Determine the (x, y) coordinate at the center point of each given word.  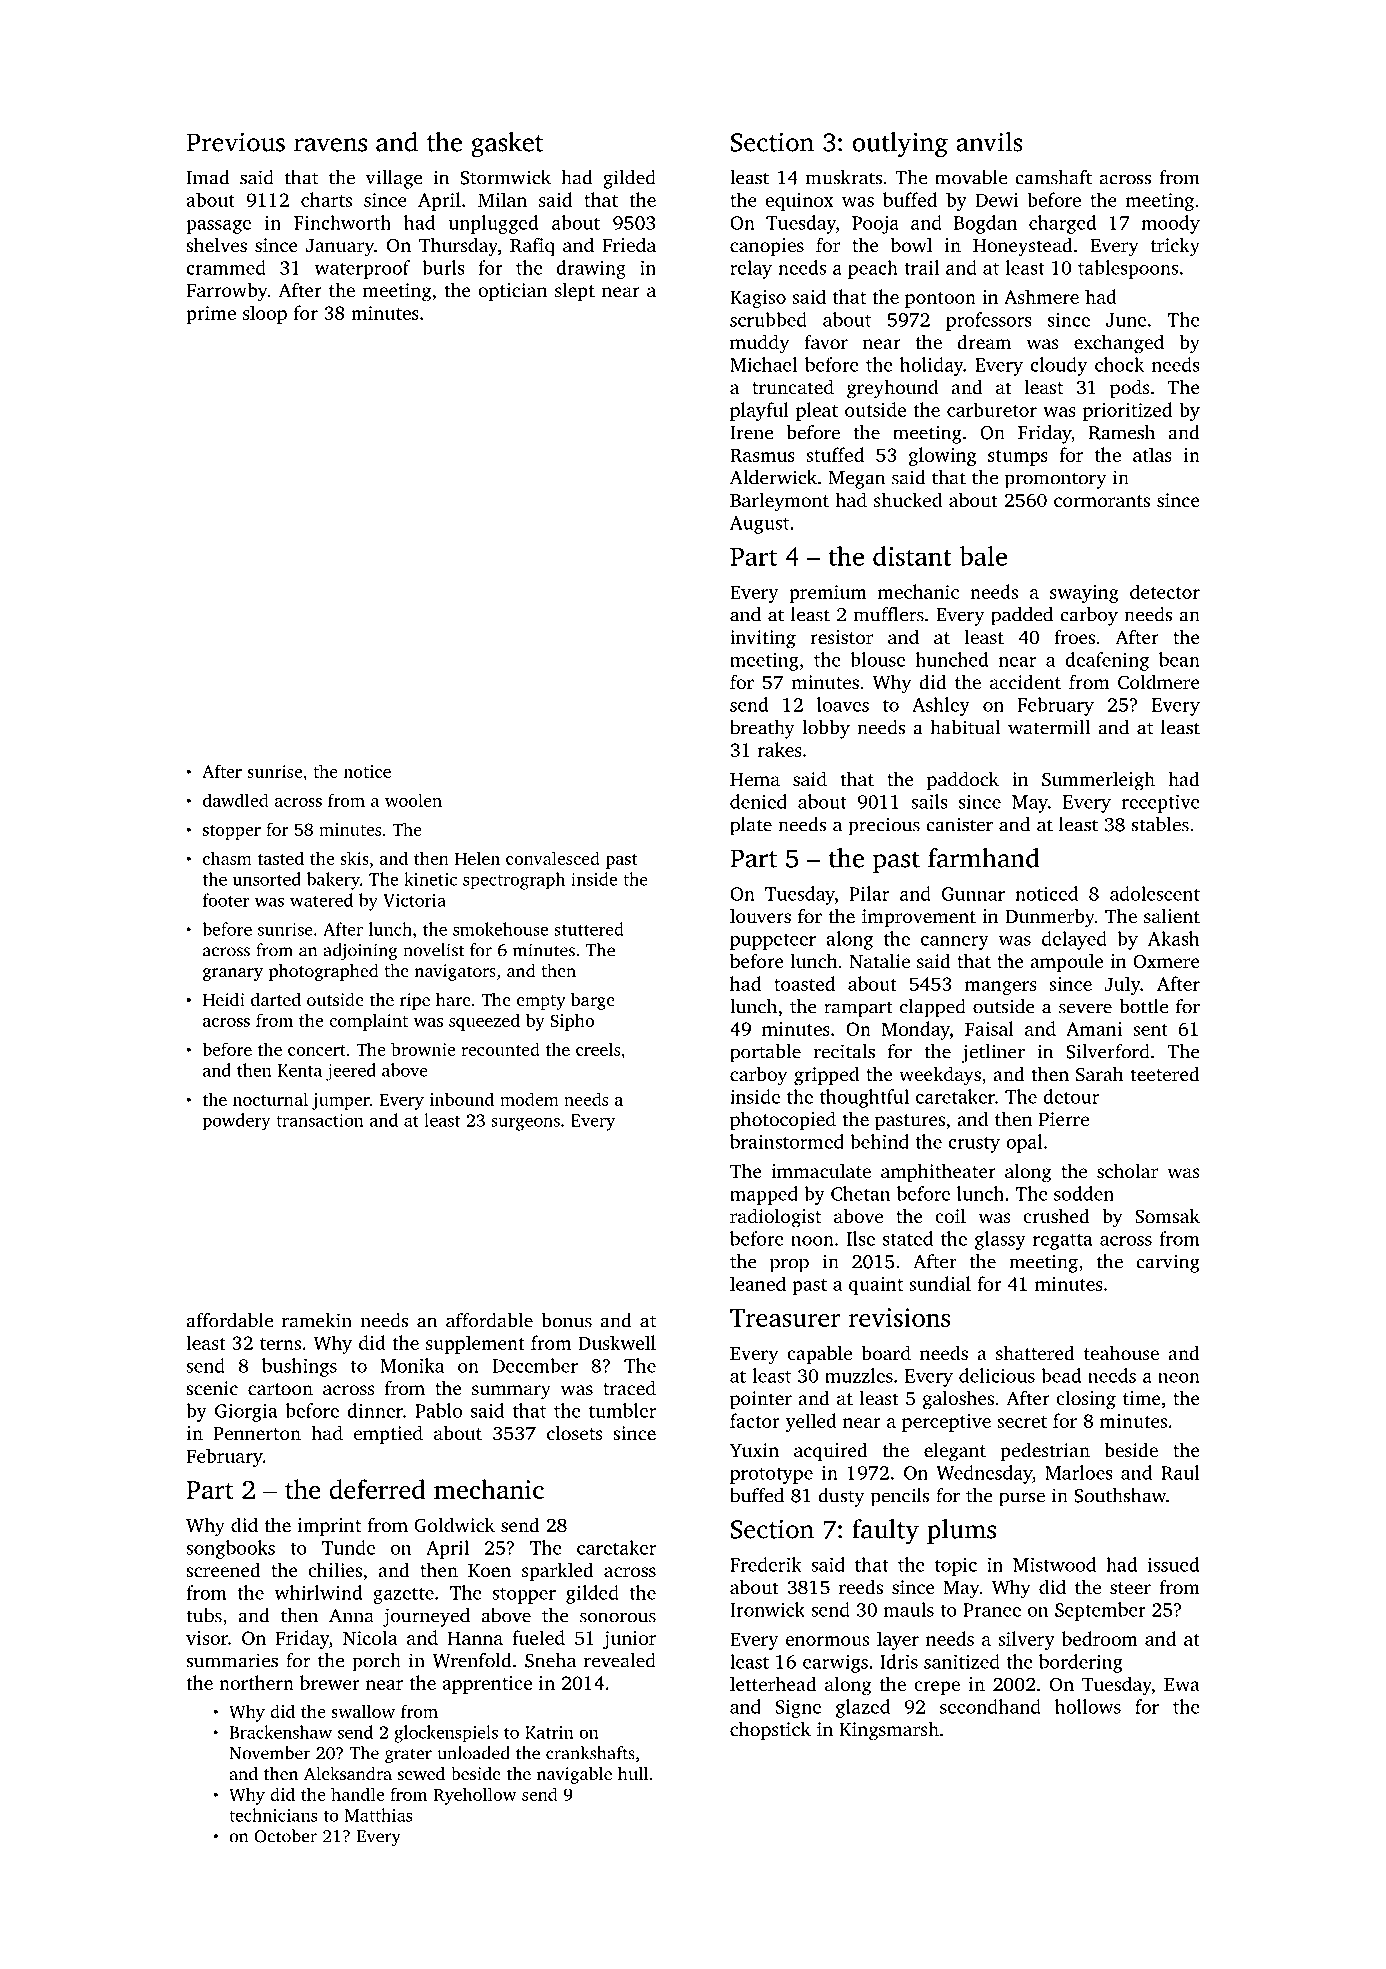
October (285, 1836)
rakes (779, 749)
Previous (235, 142)
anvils (989, 142)
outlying (900, 144)
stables (1160, 824)
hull (633, 1773)
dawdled (236, 800)
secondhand (990, 1706)
